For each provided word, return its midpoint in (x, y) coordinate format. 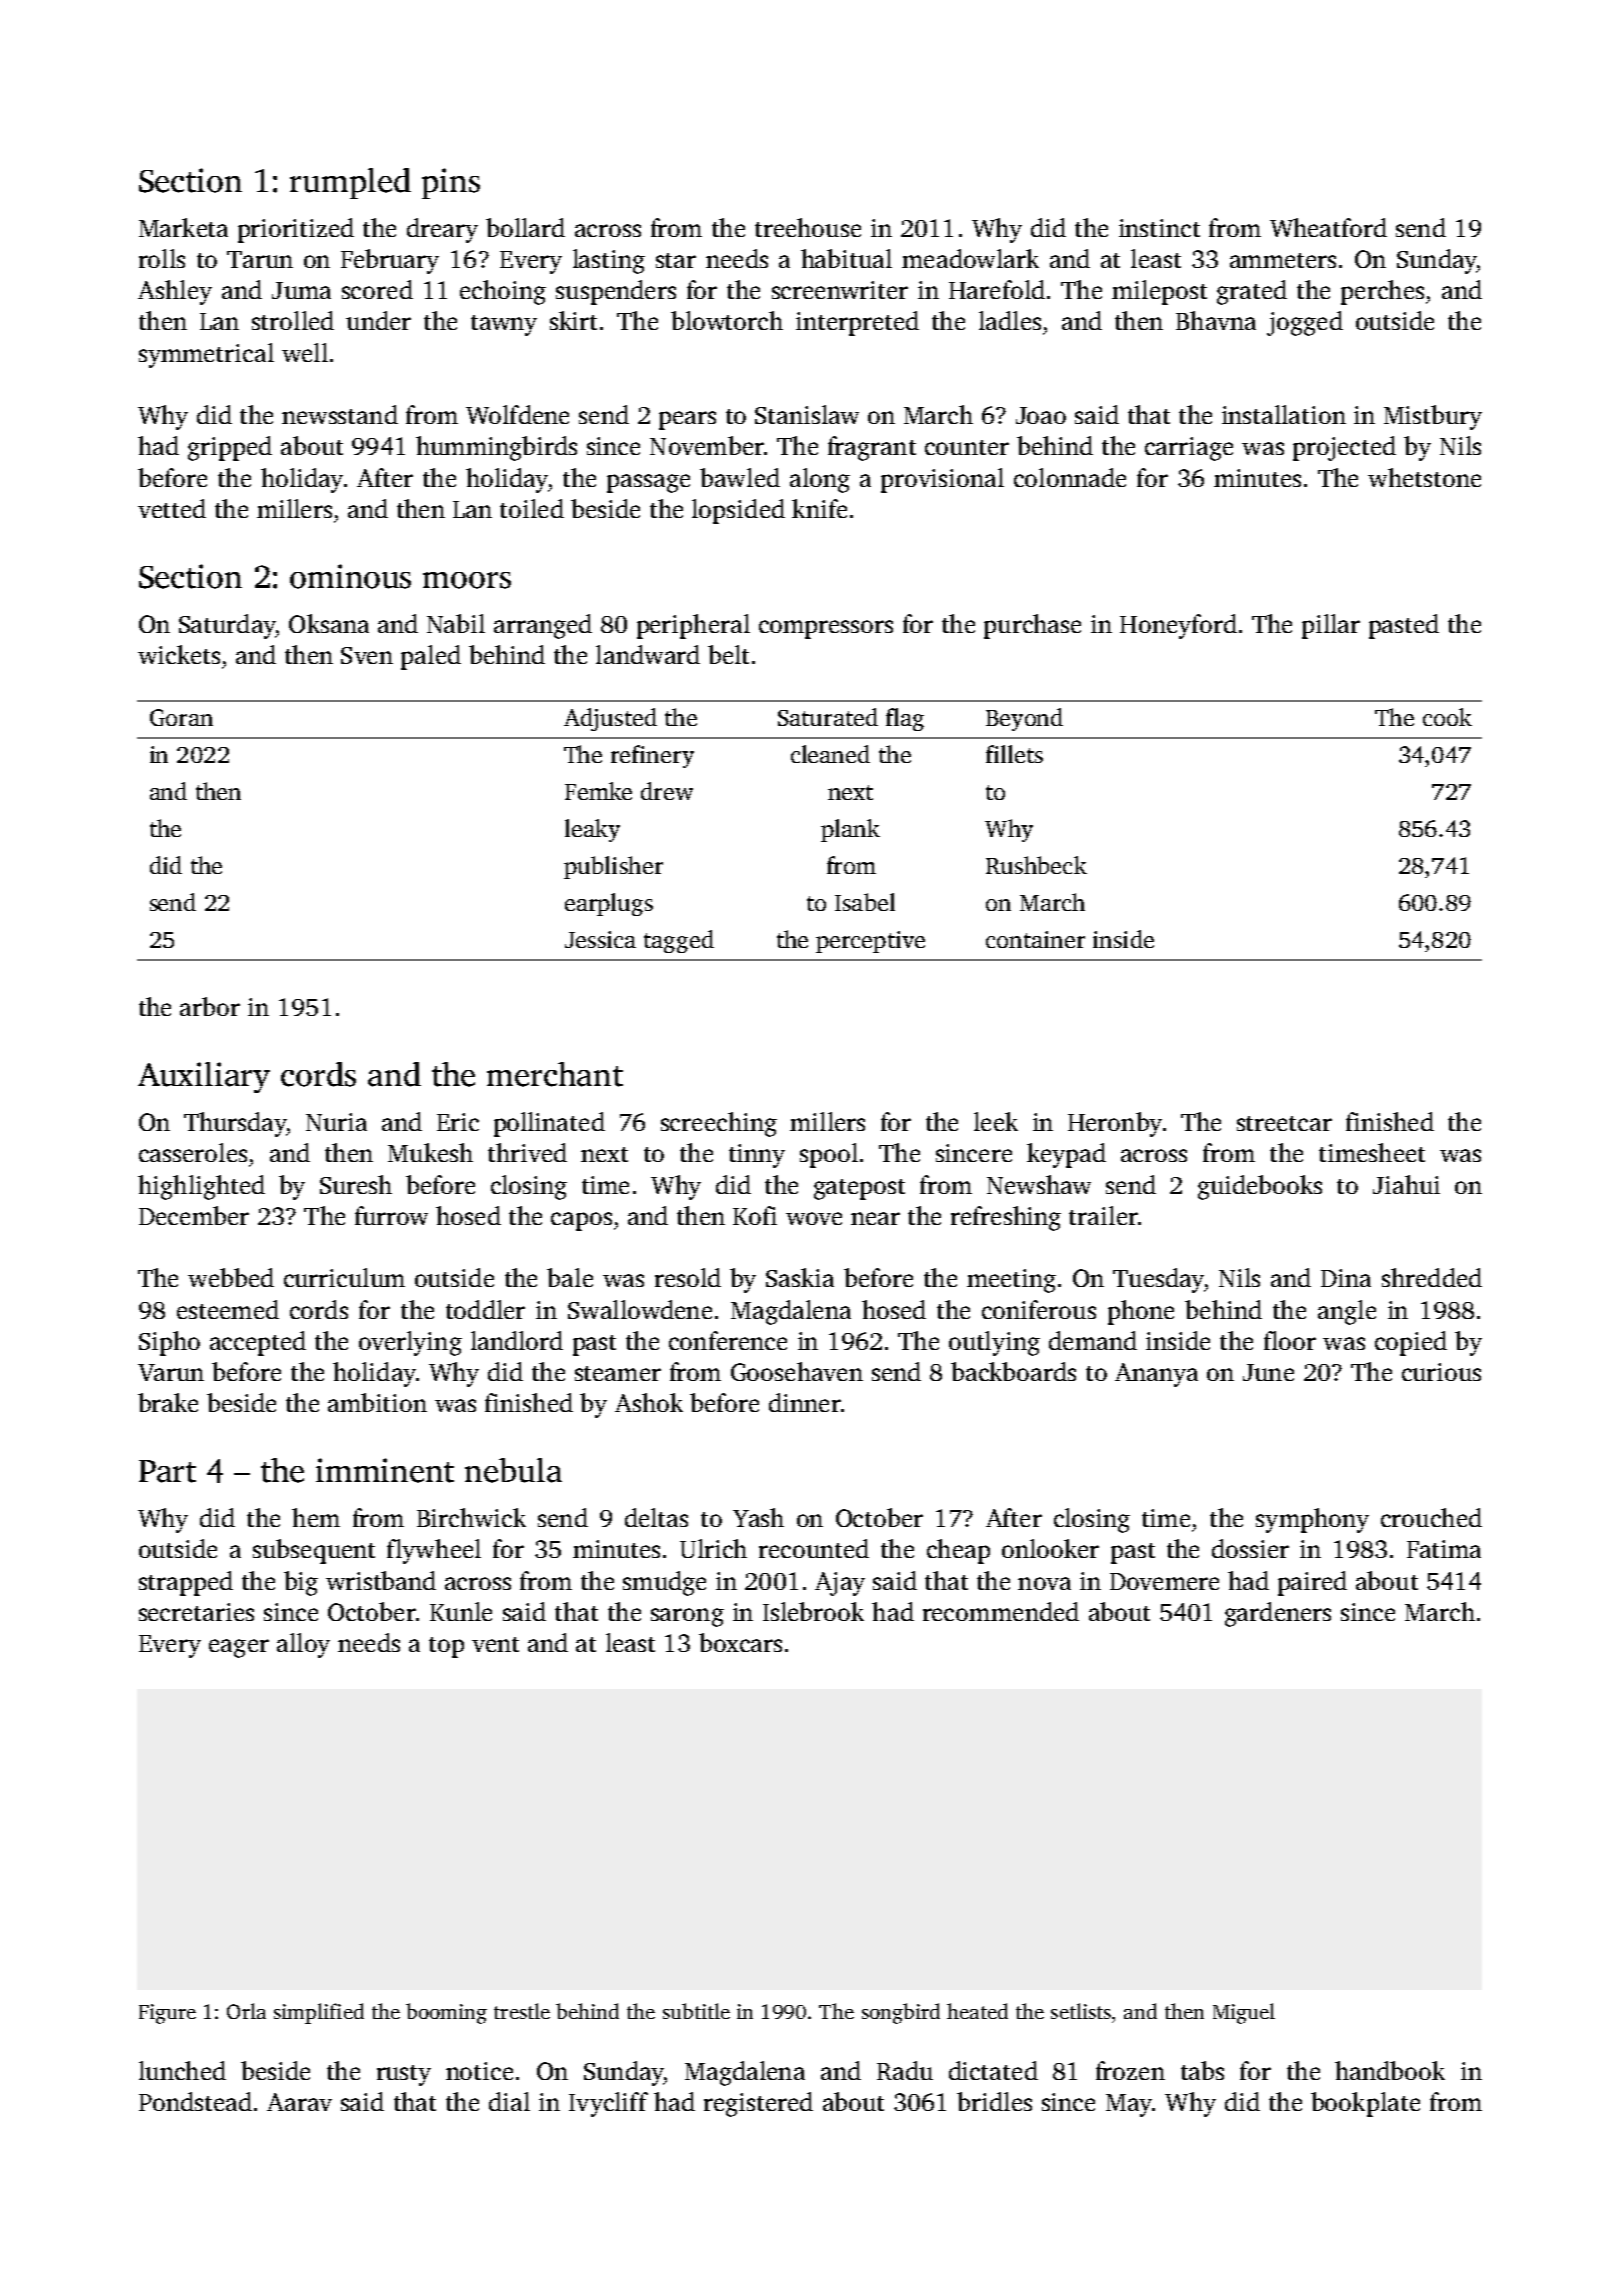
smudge (664, 1583)
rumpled (350, 183)
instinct (1159, 228)
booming (446, 2013)
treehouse (808, 227)
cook (1447, 717)
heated (977, 2011)
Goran (181, 717)
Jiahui (1406, 1184)
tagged (679, 941)
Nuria (336, 1122)
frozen (1130, 2070)
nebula (513, 1470)
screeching (719, 1124)
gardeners (1278, 1614)
